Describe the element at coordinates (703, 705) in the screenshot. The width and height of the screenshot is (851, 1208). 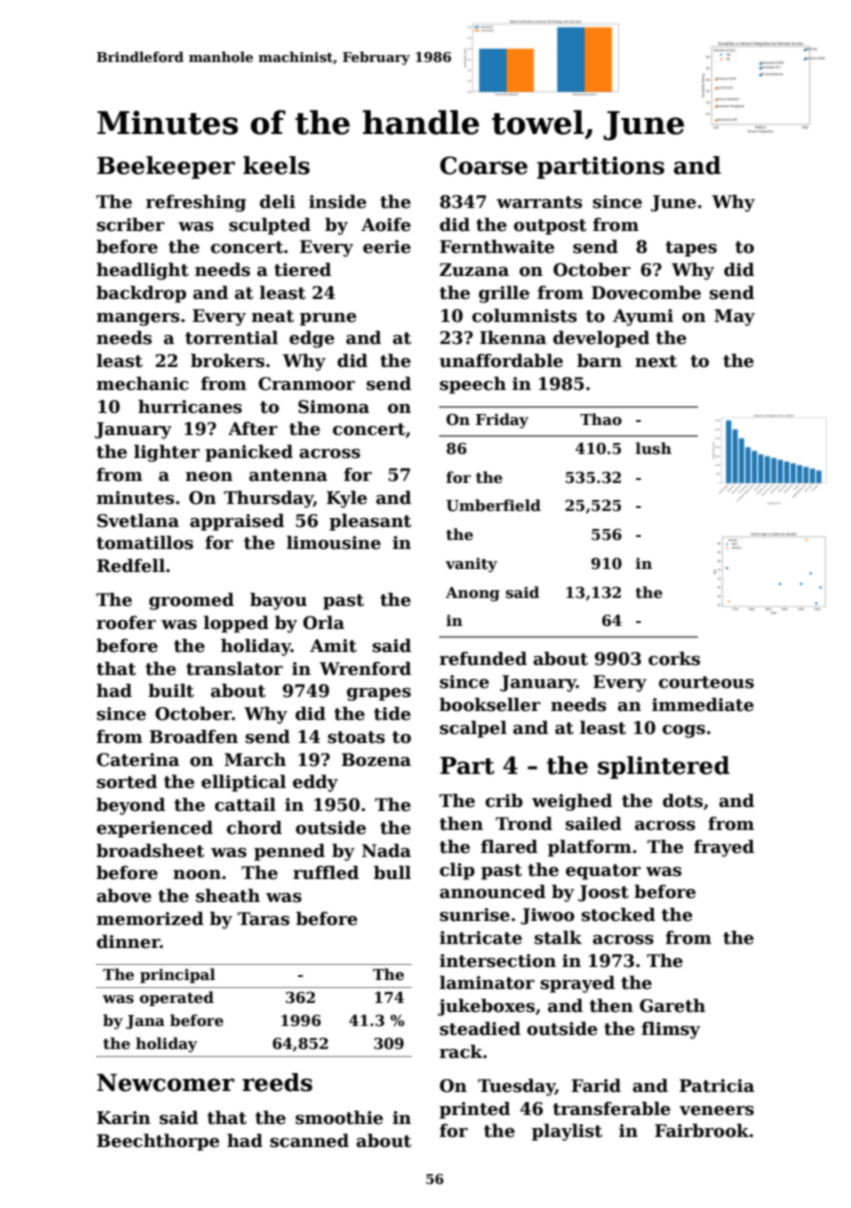
I see `immediate` at that location.
